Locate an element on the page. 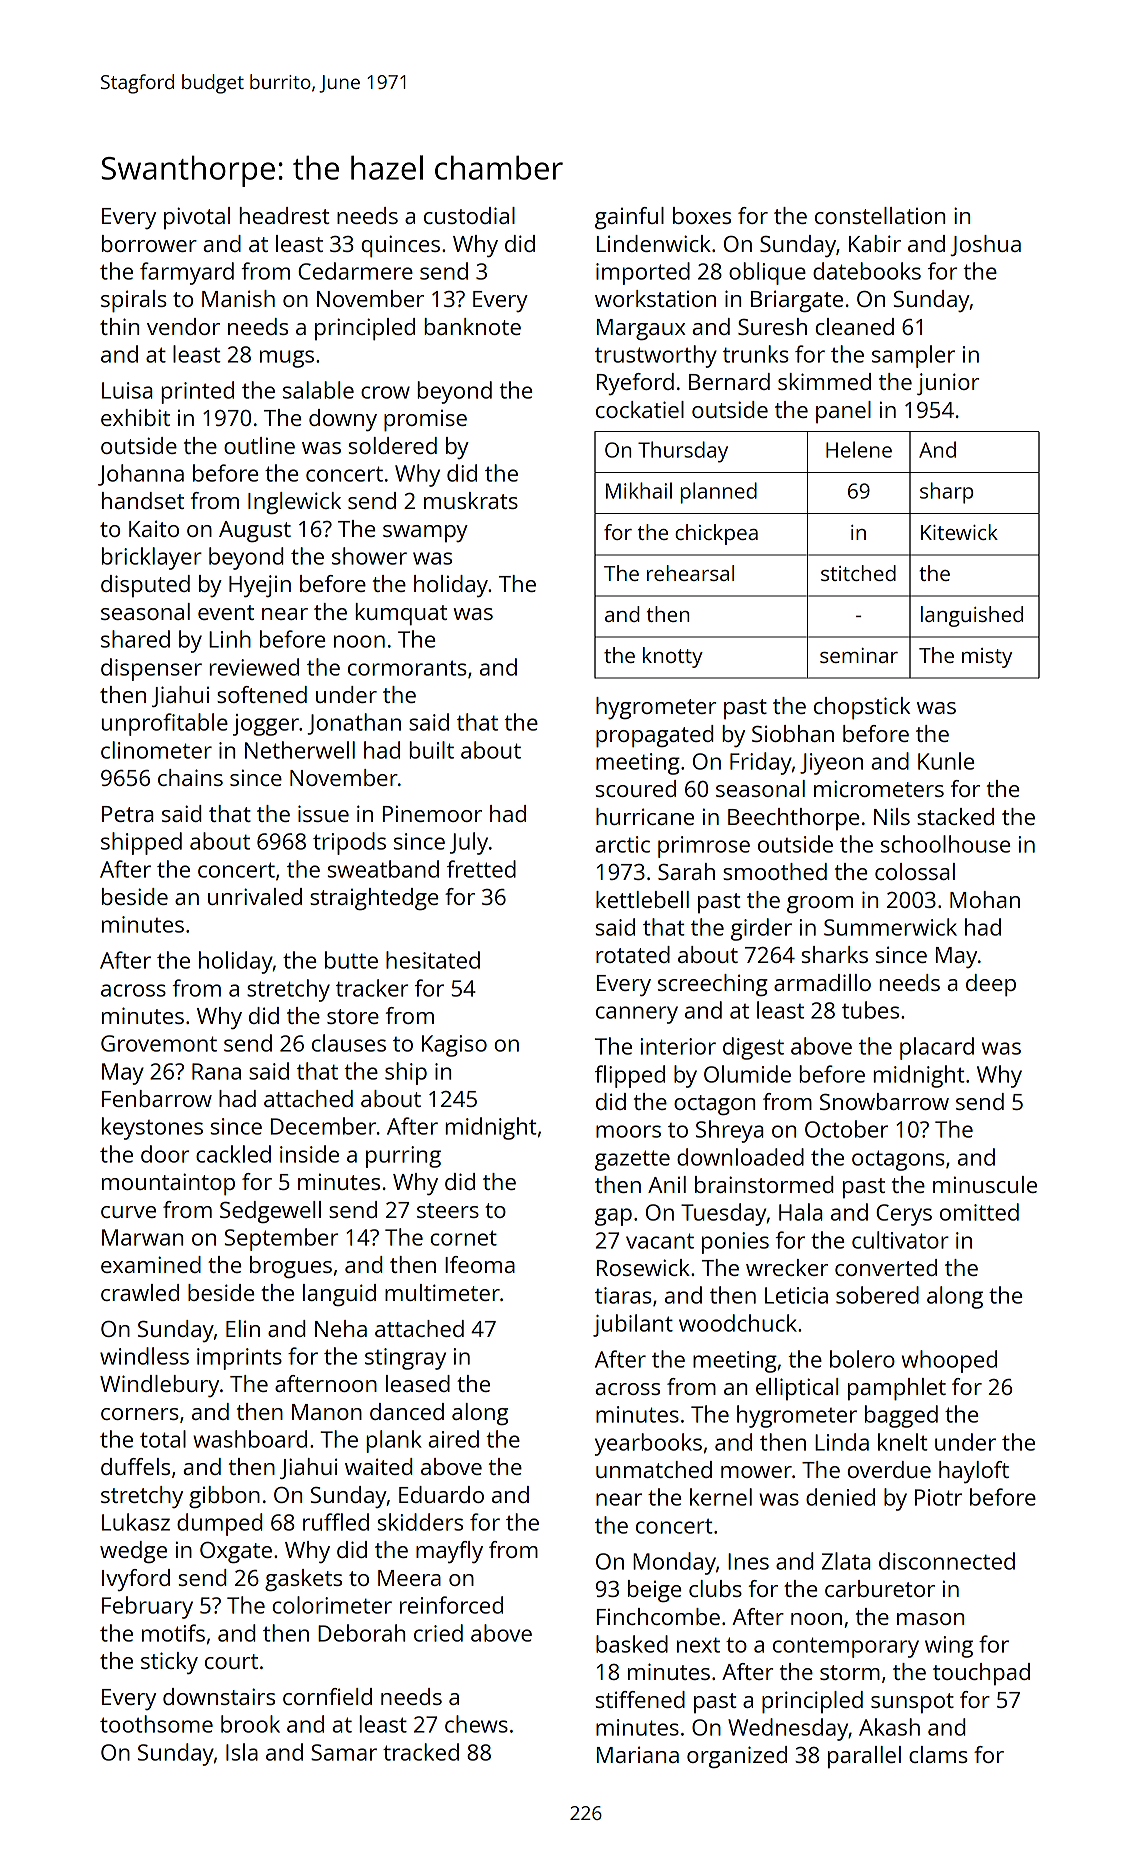  waited is located at coordinates (379, 1466).
